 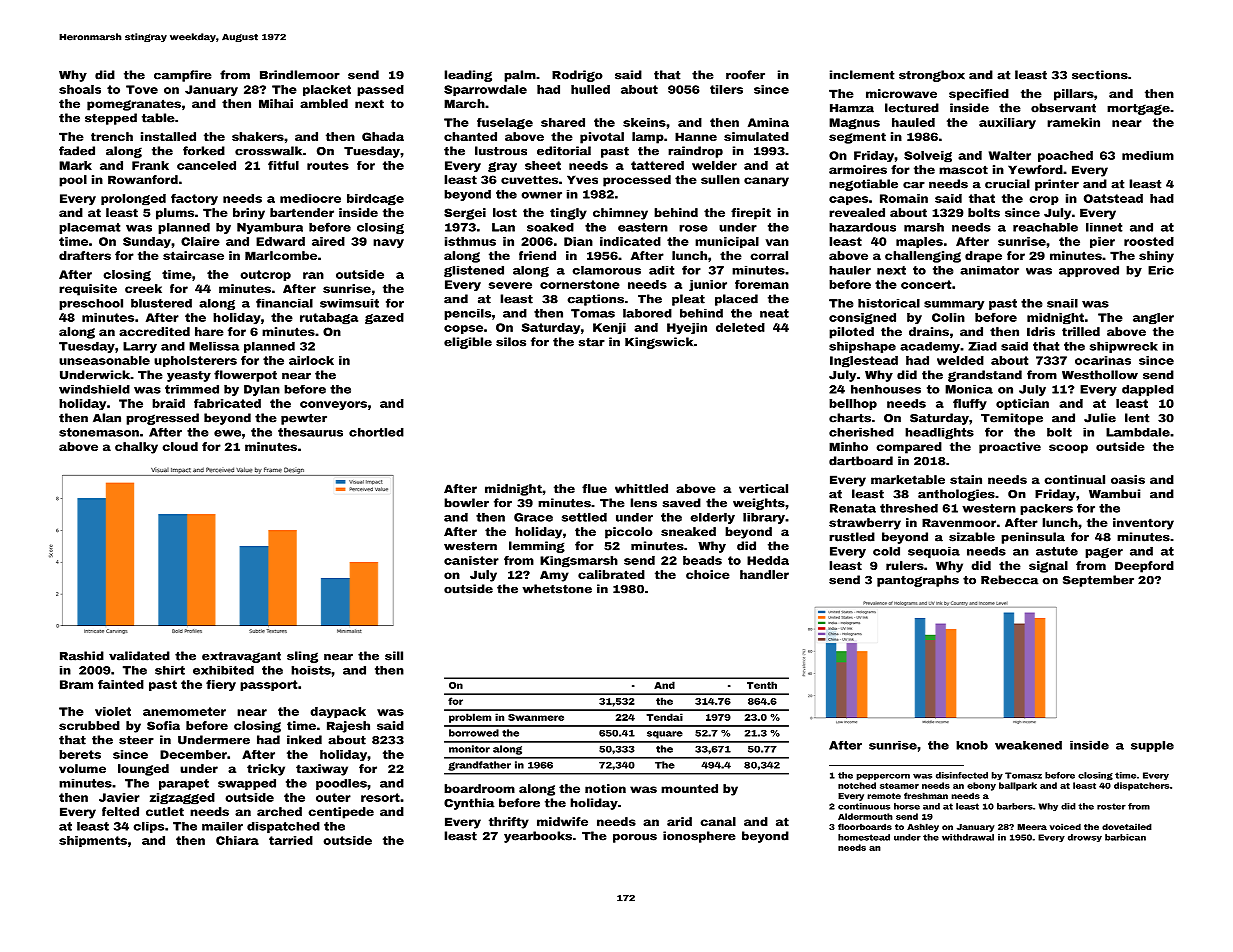 What do you see at coordinates (554, 576) in the screenshot?
I see `Amy` at bounding box center [554, 576].
